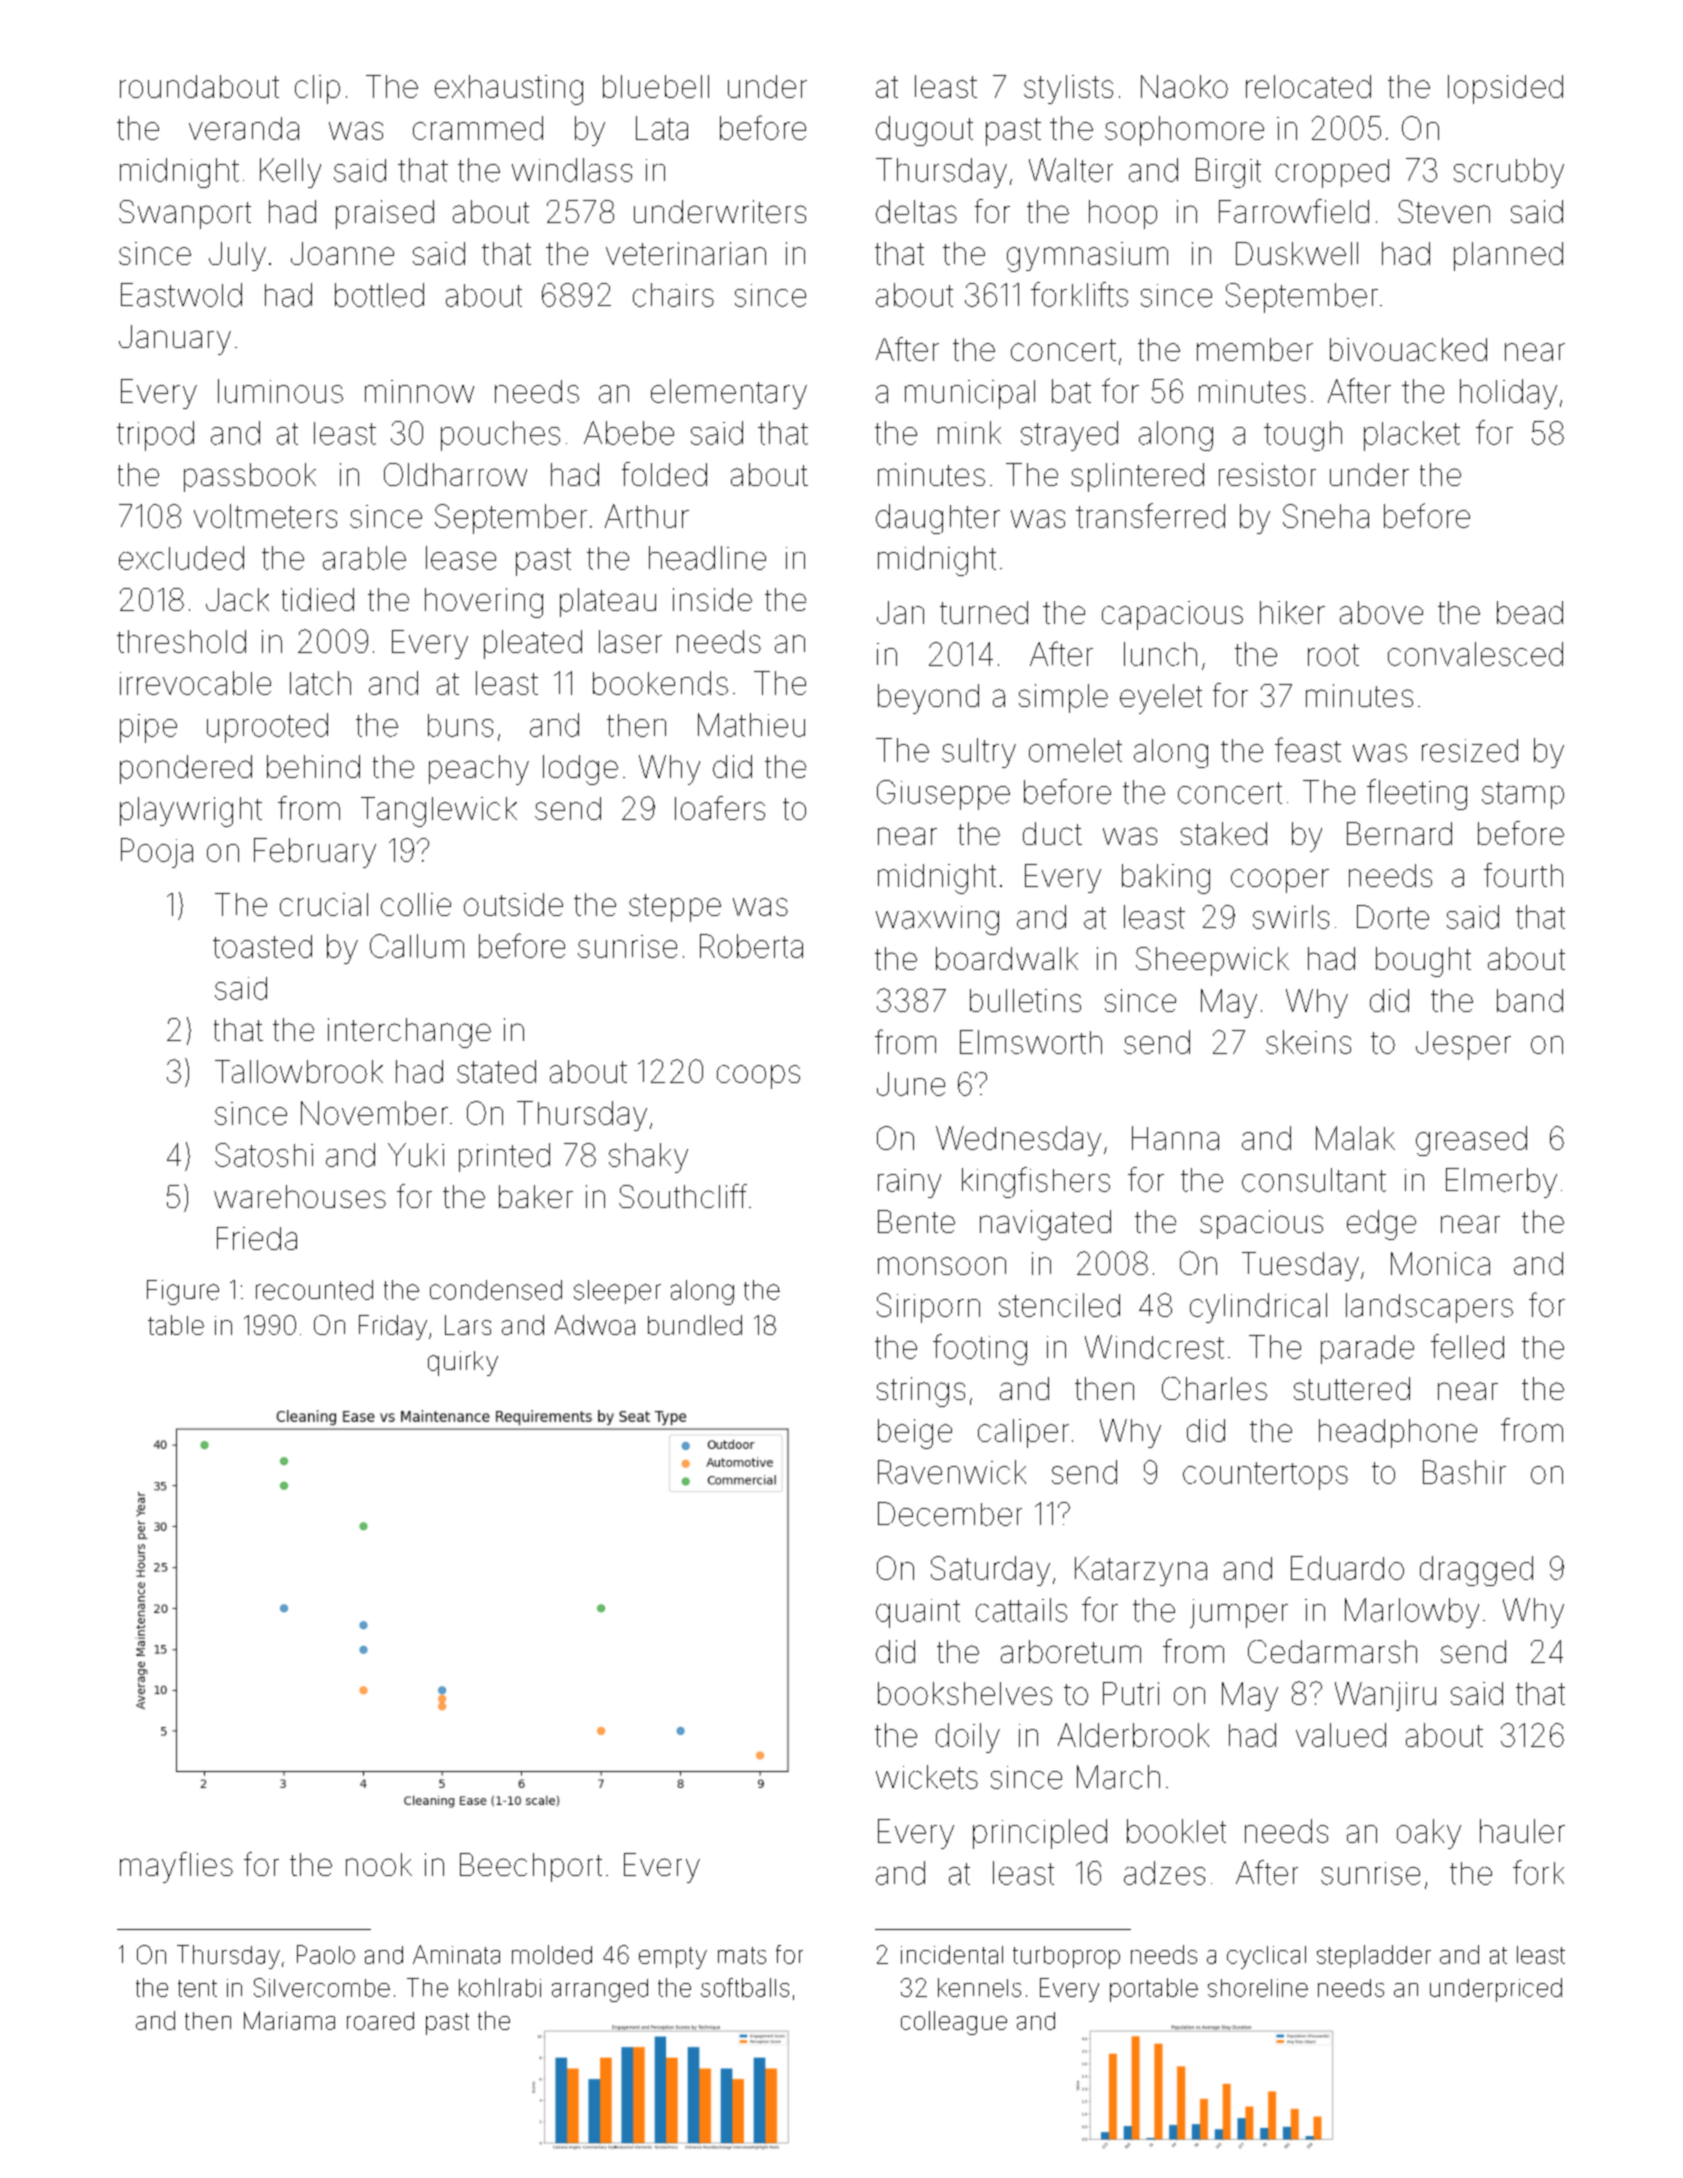  Describe the element at coordinates (927, 1777) in the document. I see `wickets` at that location.
